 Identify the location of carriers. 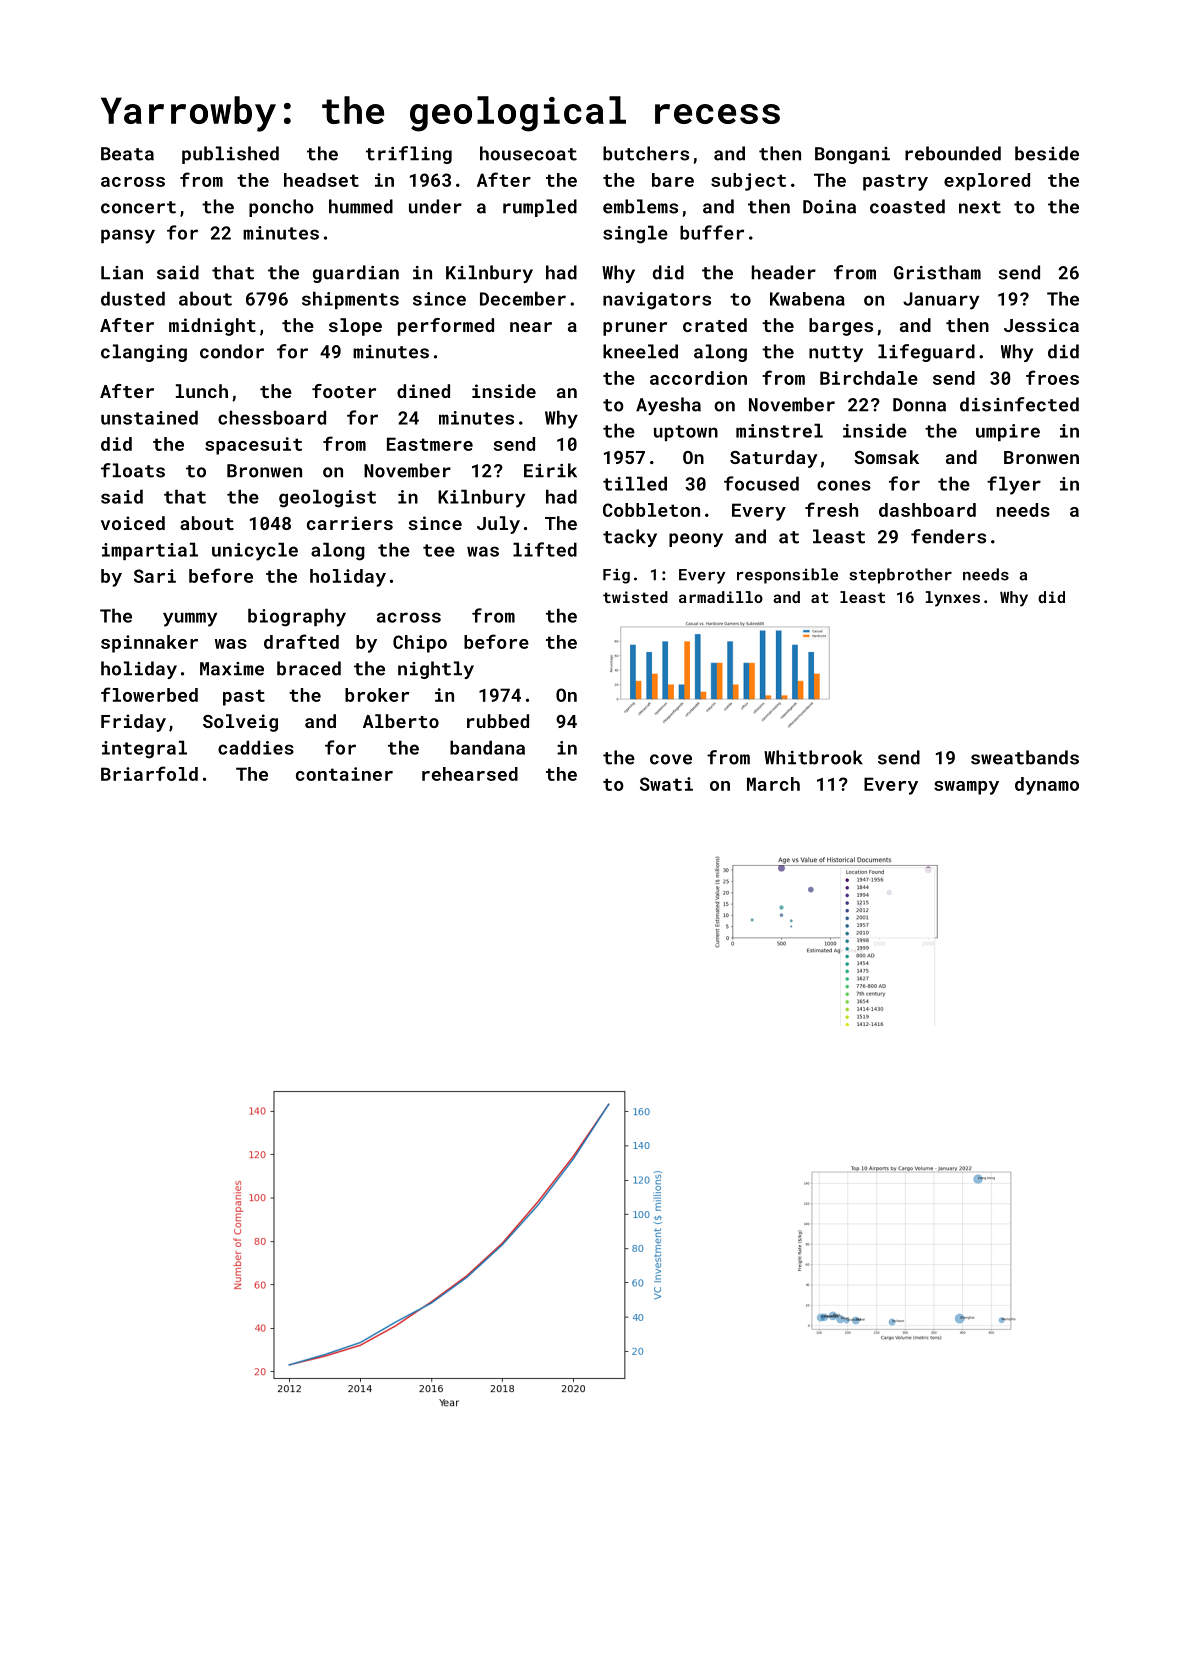
(350, 523).
